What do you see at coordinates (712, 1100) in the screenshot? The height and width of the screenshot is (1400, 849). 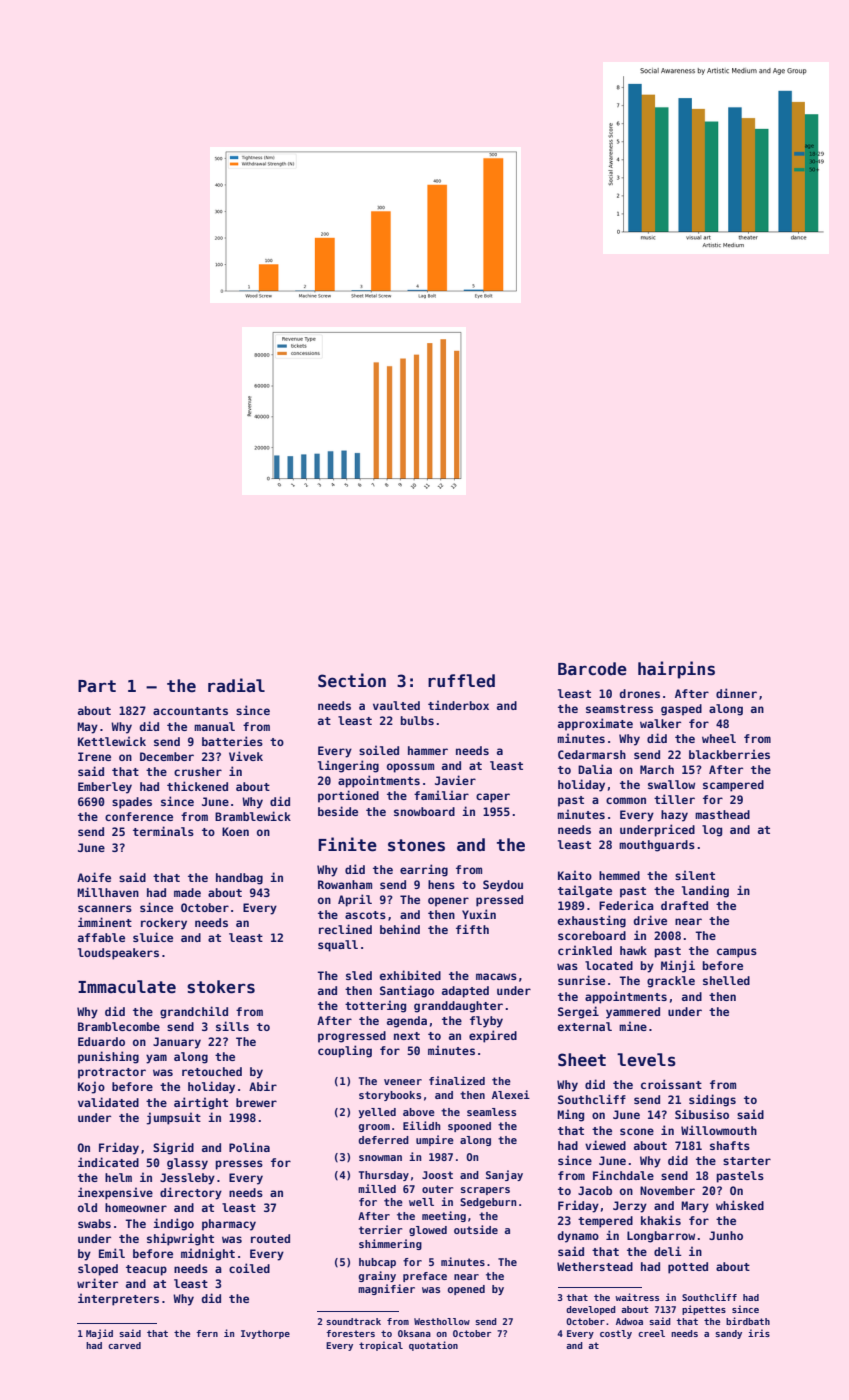 I see `sidings` at bounding box center [712, 1100].
